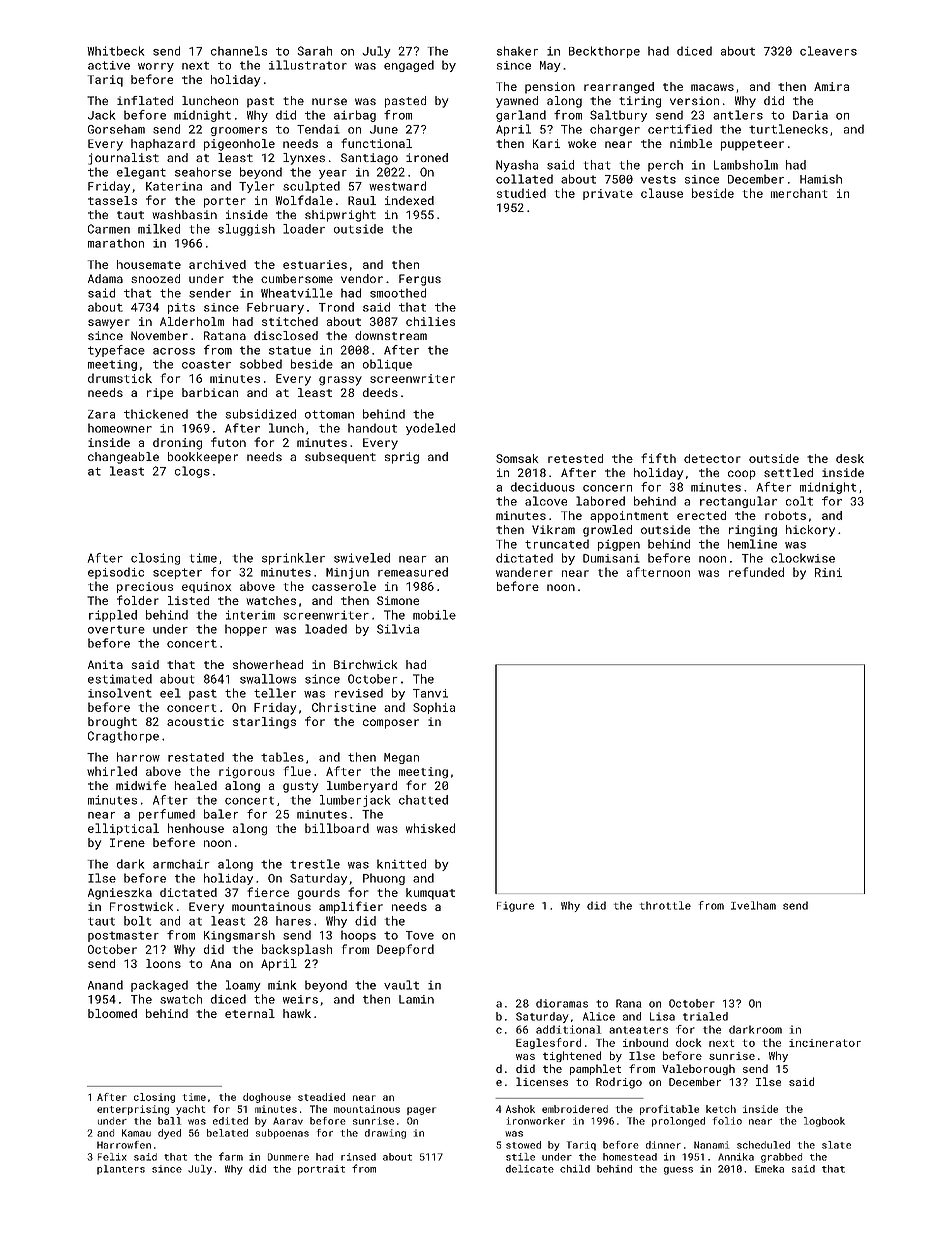 The image size is (952, 1233). What do you see at coordinates (712, 87) in the screenshot?
I see `macaws` at bounding box center [712, 87].
